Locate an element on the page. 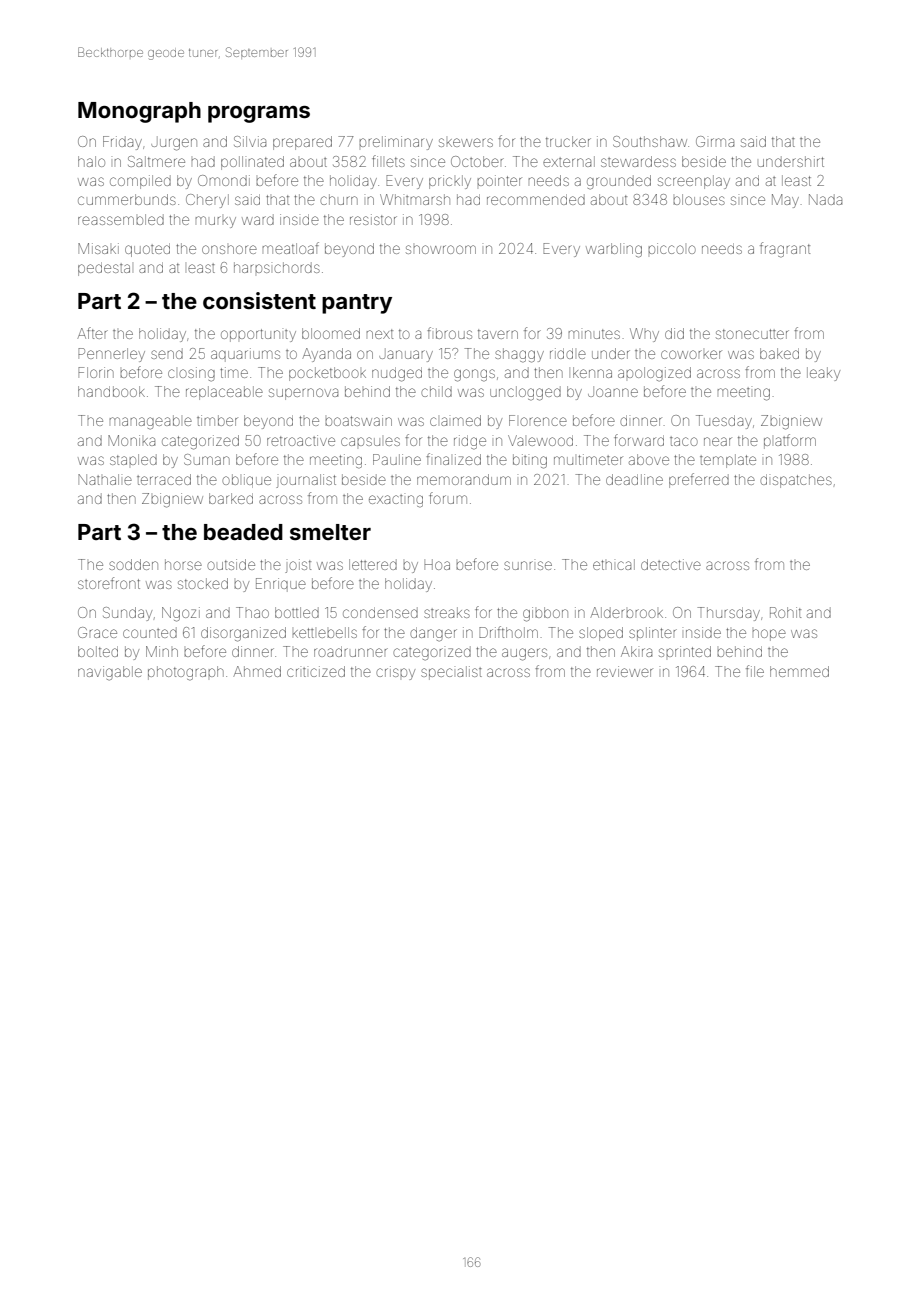 The height and width of the image is (1308, 924). specialist is located at coordinates (451, 673).
